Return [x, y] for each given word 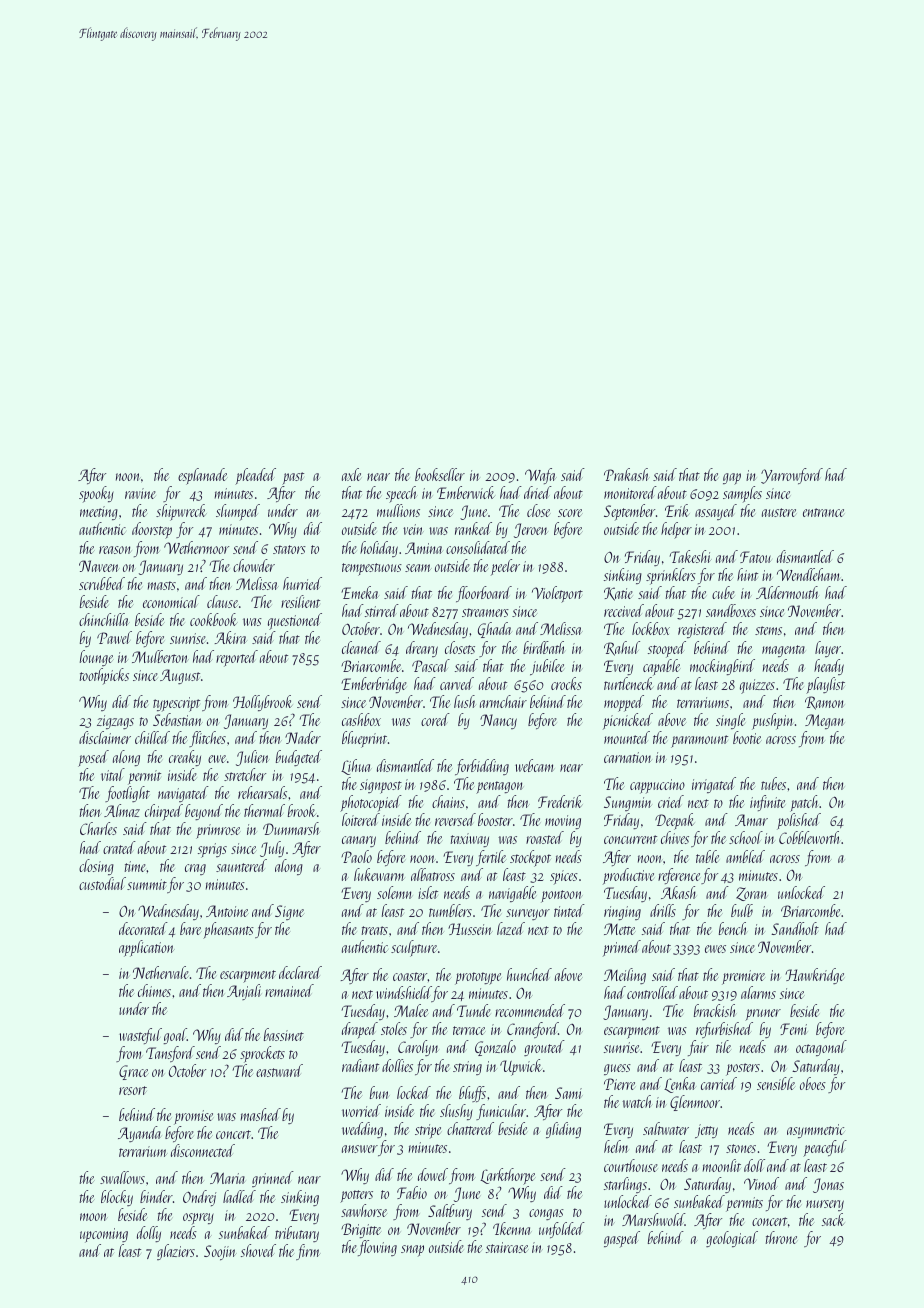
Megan [824, 721]
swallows [122, 1177]
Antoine [227, 911]
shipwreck [181, 512]
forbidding [482, 767]
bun [380, 1092]
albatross [433, 874]
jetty [706, 1131]
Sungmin [628, 803]
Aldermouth [787, 592]
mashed [261, 1114]
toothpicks [104, 676]
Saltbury [450, 1212]
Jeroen [531, 530]
